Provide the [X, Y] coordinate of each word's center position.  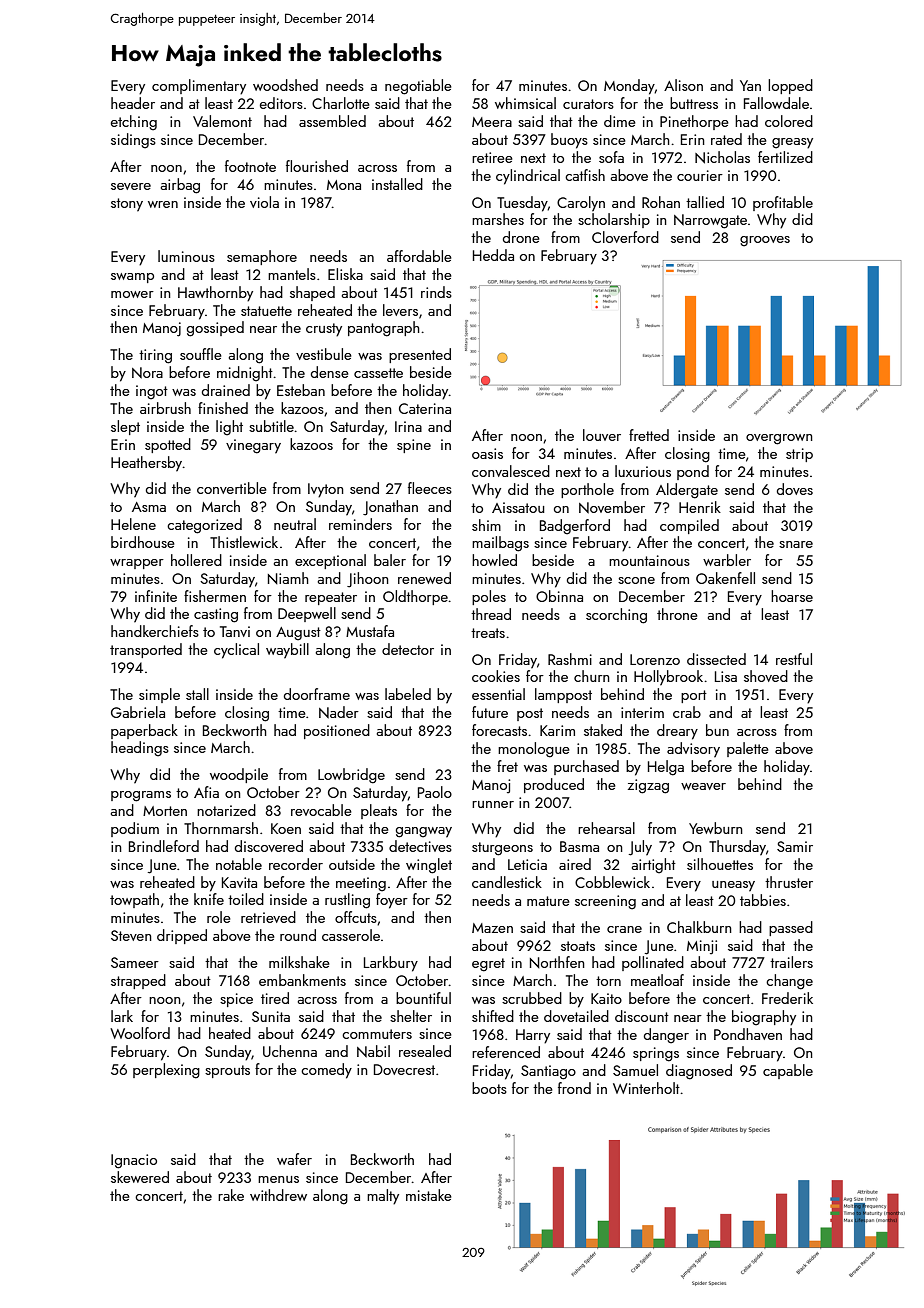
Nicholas [722, 157]
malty [383, 1197]
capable [788, 1071]
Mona [344, 185]
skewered [140, 1177]
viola [264, 202]
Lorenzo [655, 659]
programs [141, 796]
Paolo [435, 792]
